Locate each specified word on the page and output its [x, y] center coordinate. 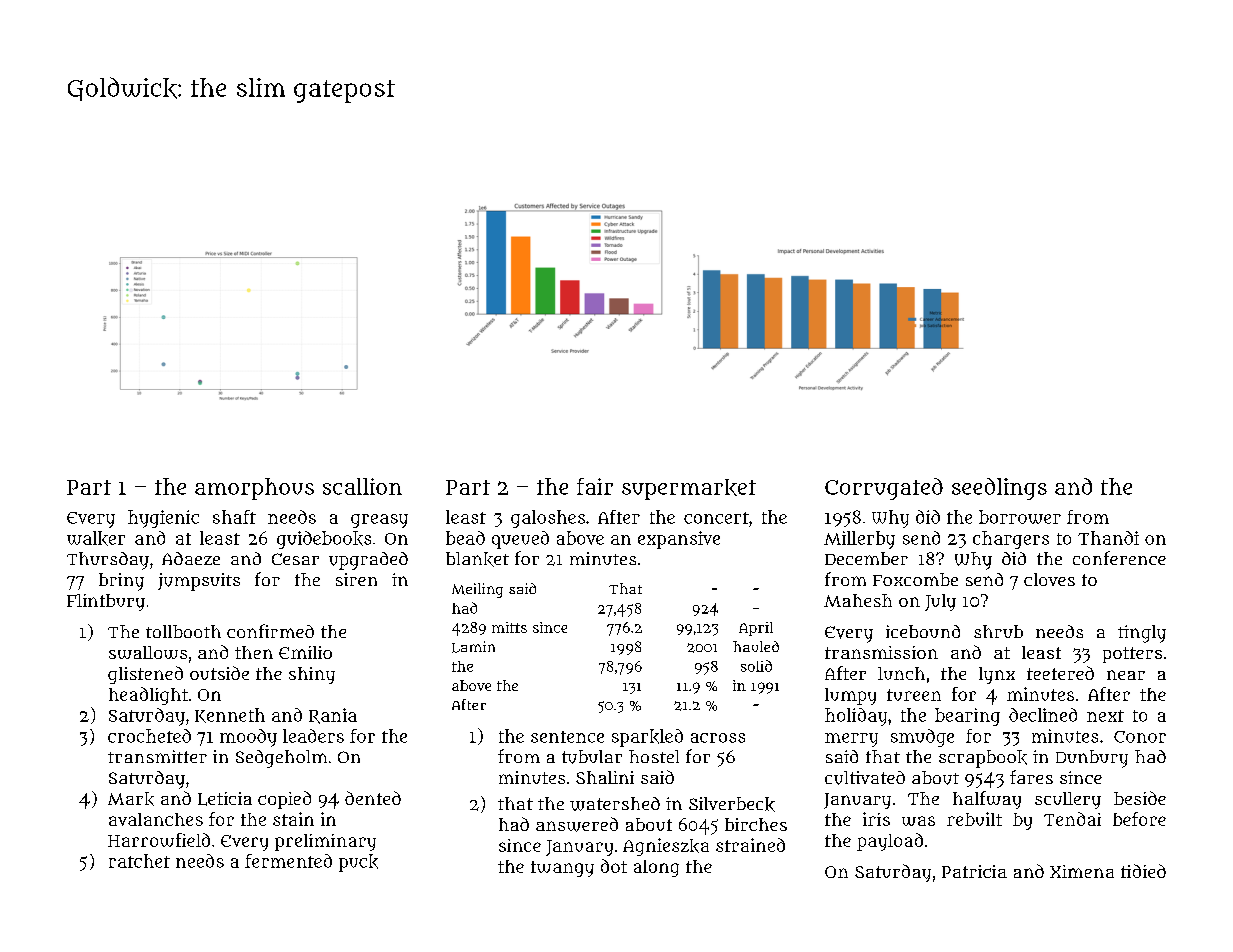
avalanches [156, 819]
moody [248, 738]
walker [96, 538]
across [718, 738]
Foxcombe [915, 579]
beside [1140, 798]
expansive [679, 540]
